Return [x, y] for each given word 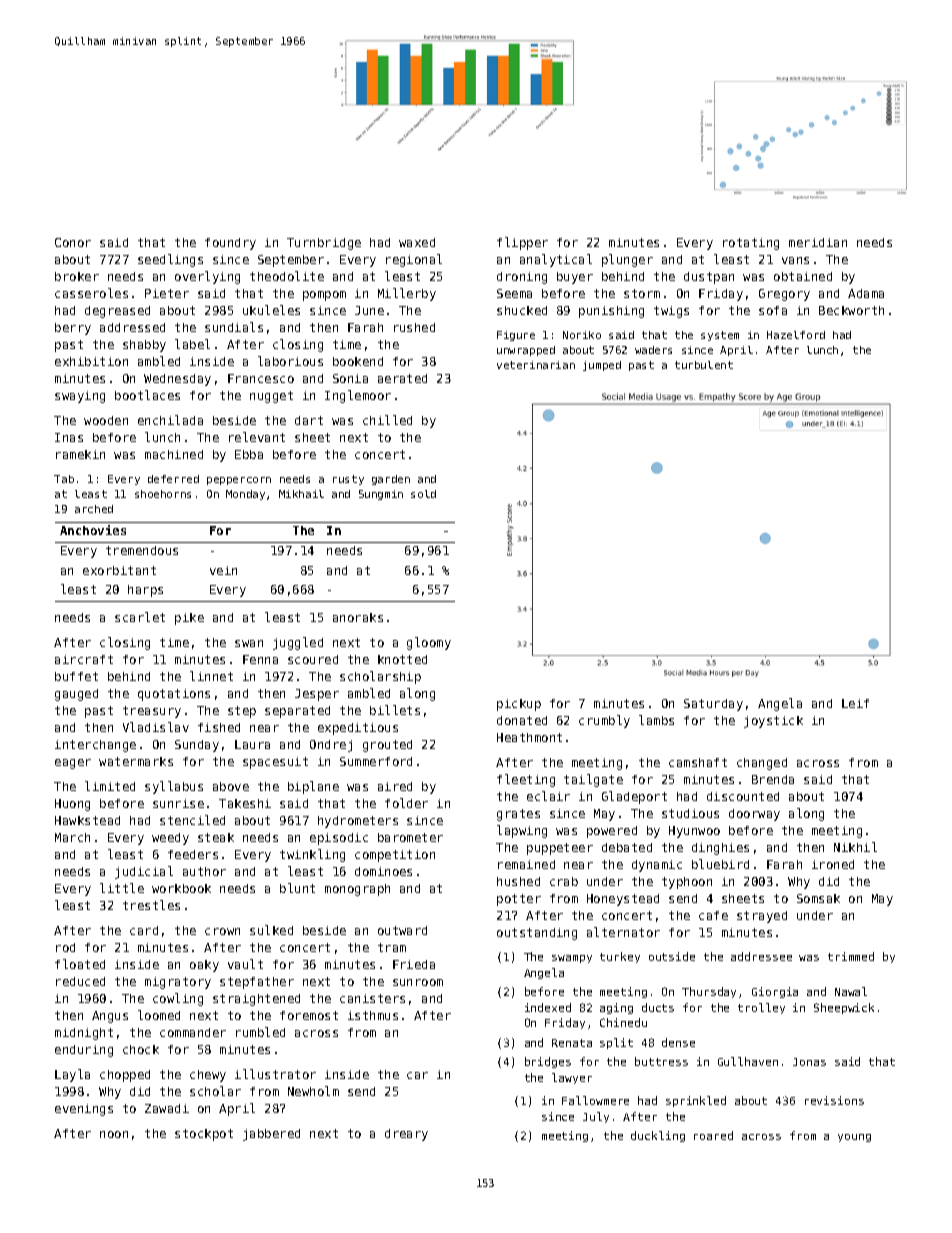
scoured [313, 659]
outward [402, 930]
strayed [762, 917]
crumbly [604, 721]
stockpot [204, 1135]
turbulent [704, 365]
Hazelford [796, 335]
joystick [773, 722]
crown [222, 931]
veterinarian [536, 365]
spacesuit [275, 763]
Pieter [167, 293]
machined [174, 454]
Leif [855, 703]
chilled [387, 420]
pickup [519, 705]
